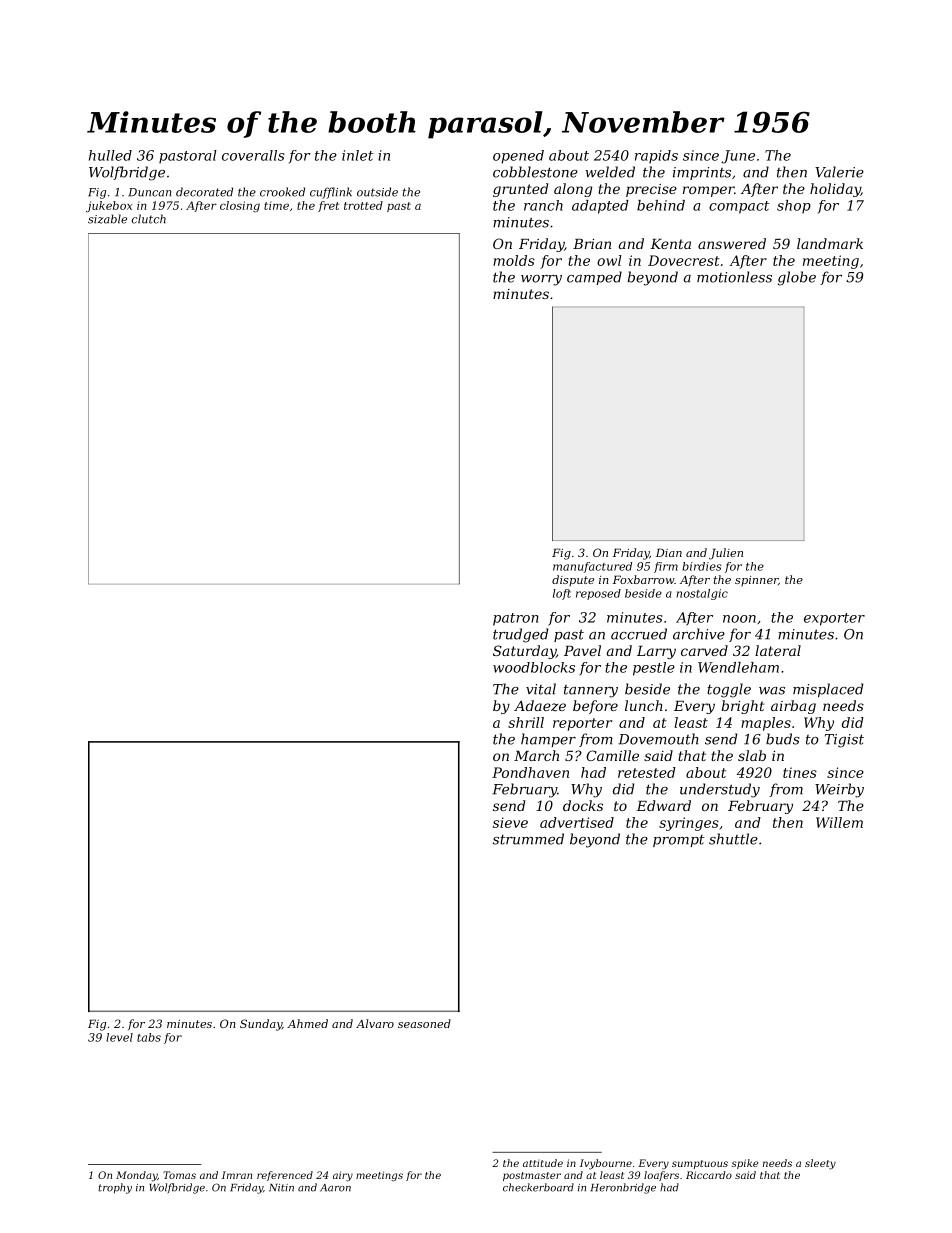 This screenshot has width=952, height=1233. Describe the element at coordinates (726, 554) in the screenshot. I see `Julien` at that location.
